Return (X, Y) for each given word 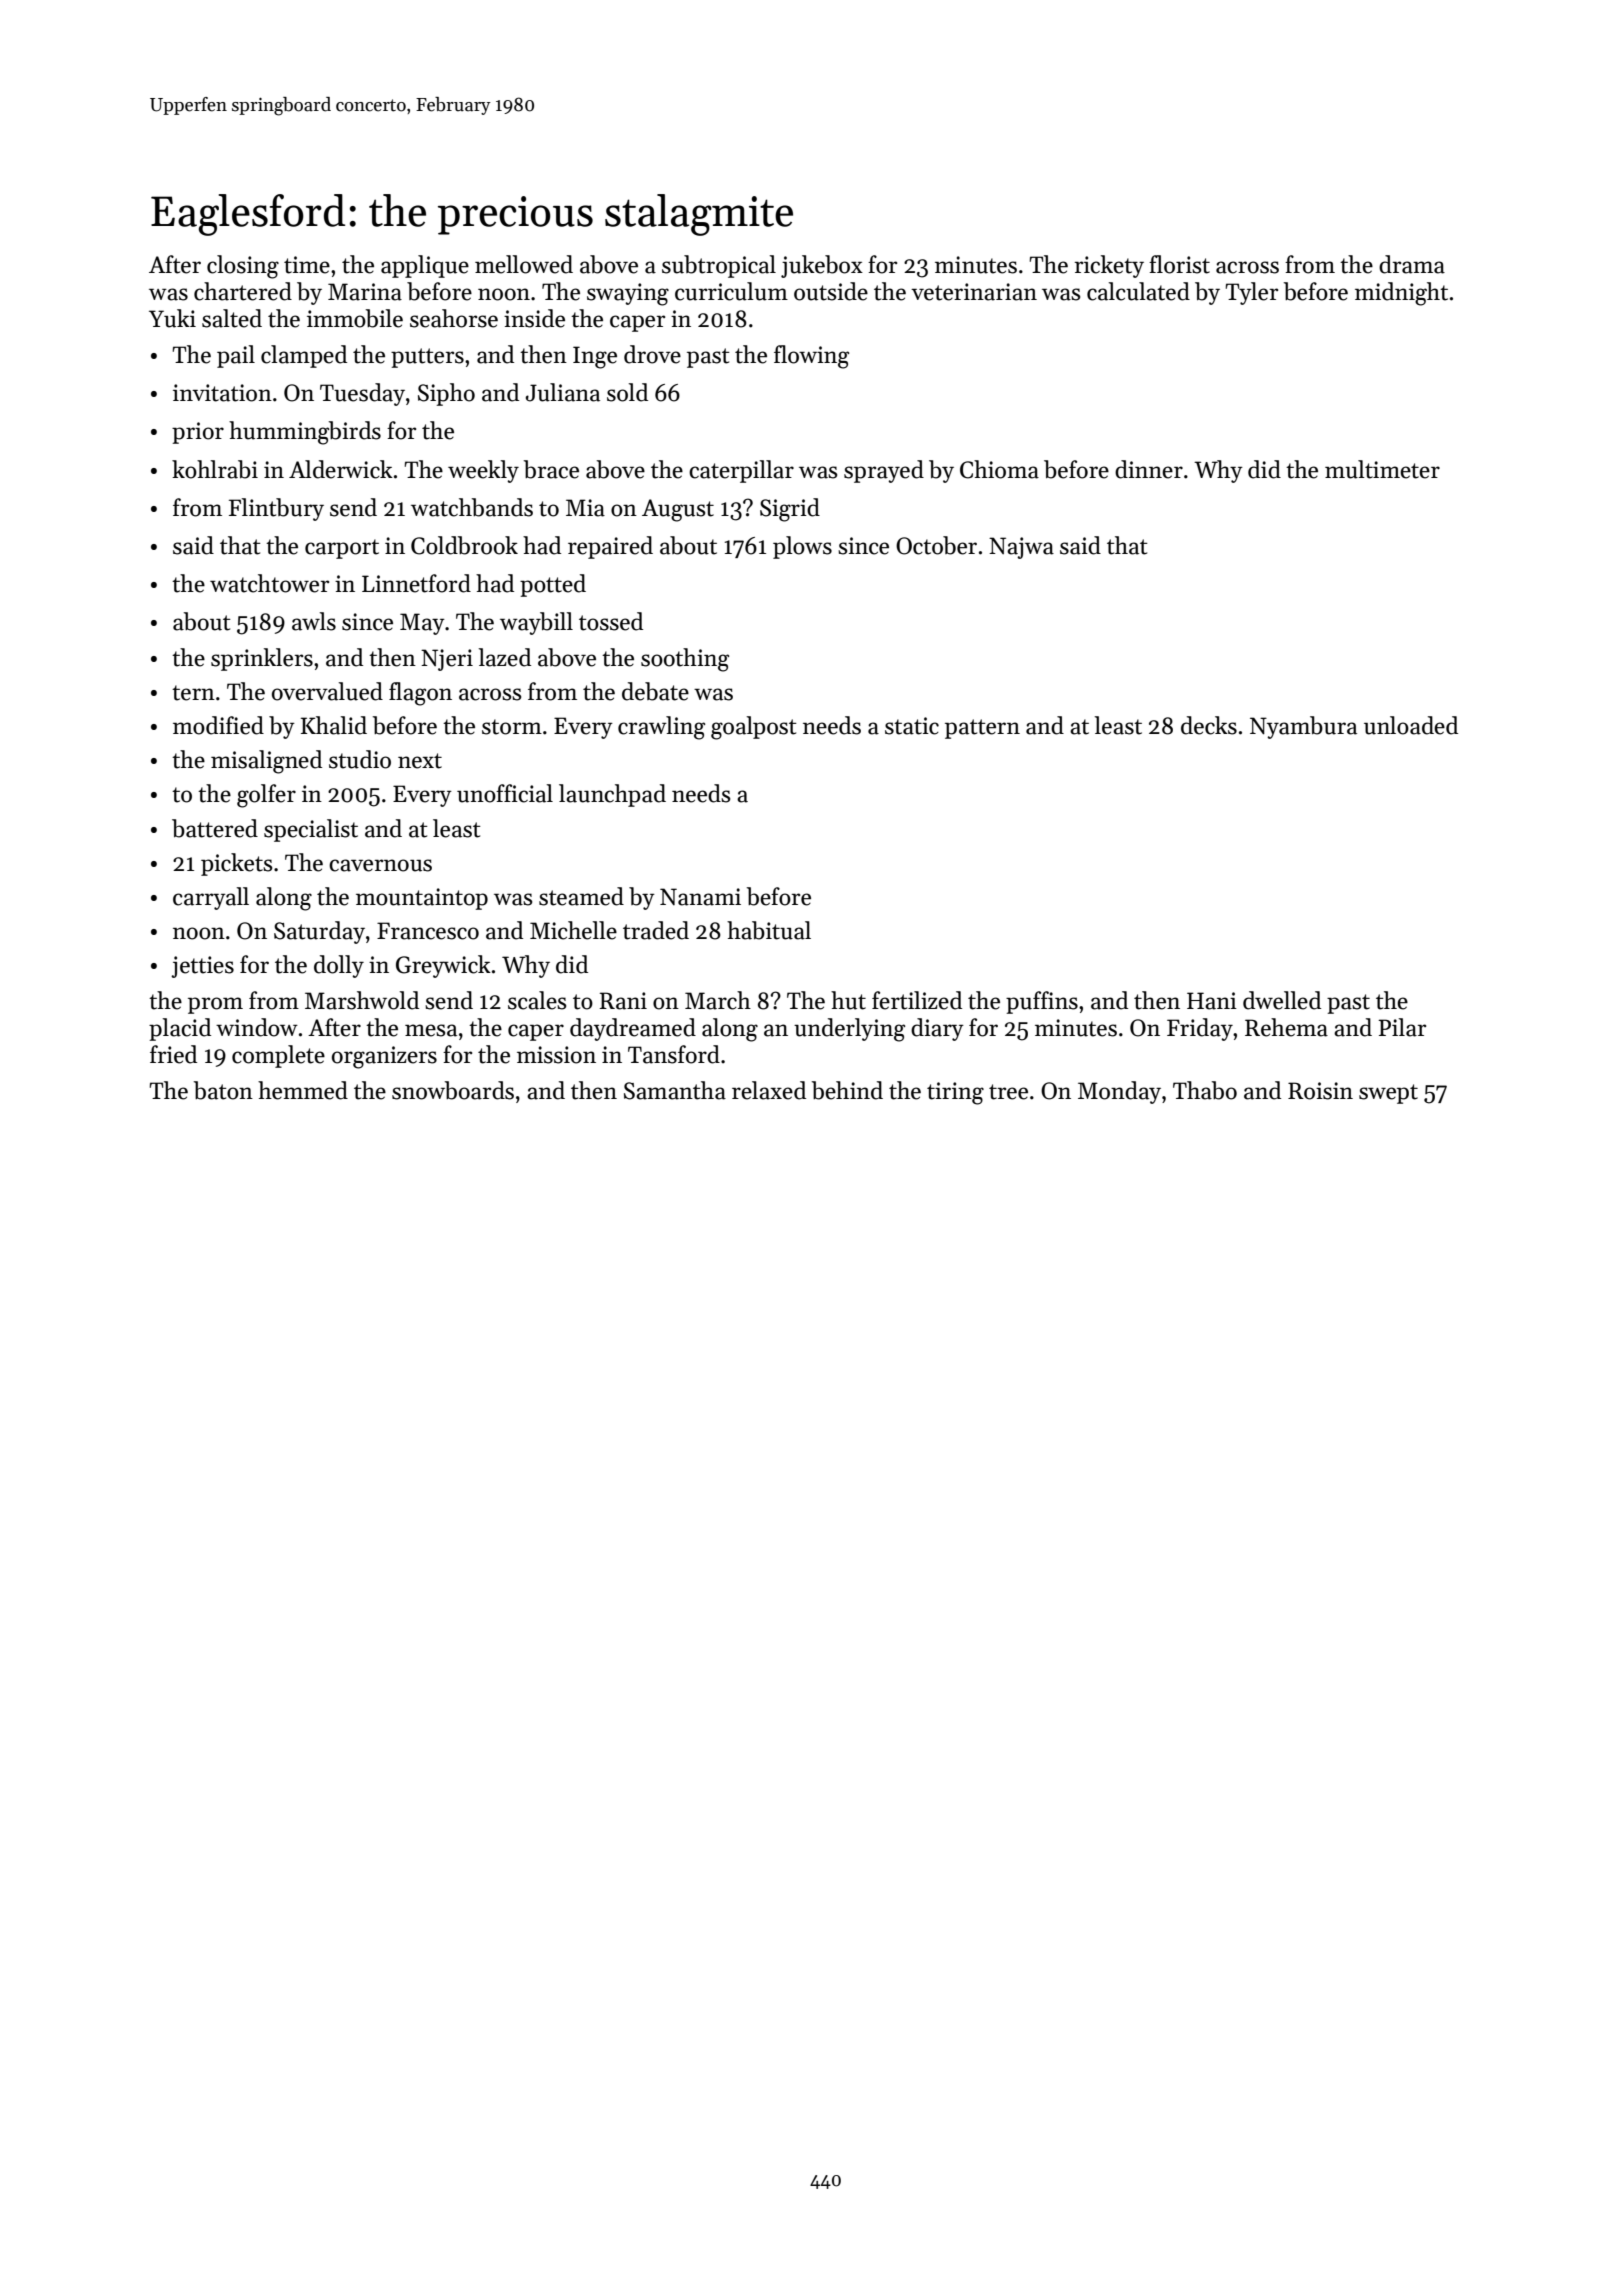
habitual (769, 930)
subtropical (719, 266)
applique (425, 266)
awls (314, 621)
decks (1209, 725)
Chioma (999, 469)
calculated (1138, 291)
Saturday (319, 932)
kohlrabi (215, 469)
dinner (1149, 469)
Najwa (1021, 548)
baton (223, 1090)
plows (802, 547)
